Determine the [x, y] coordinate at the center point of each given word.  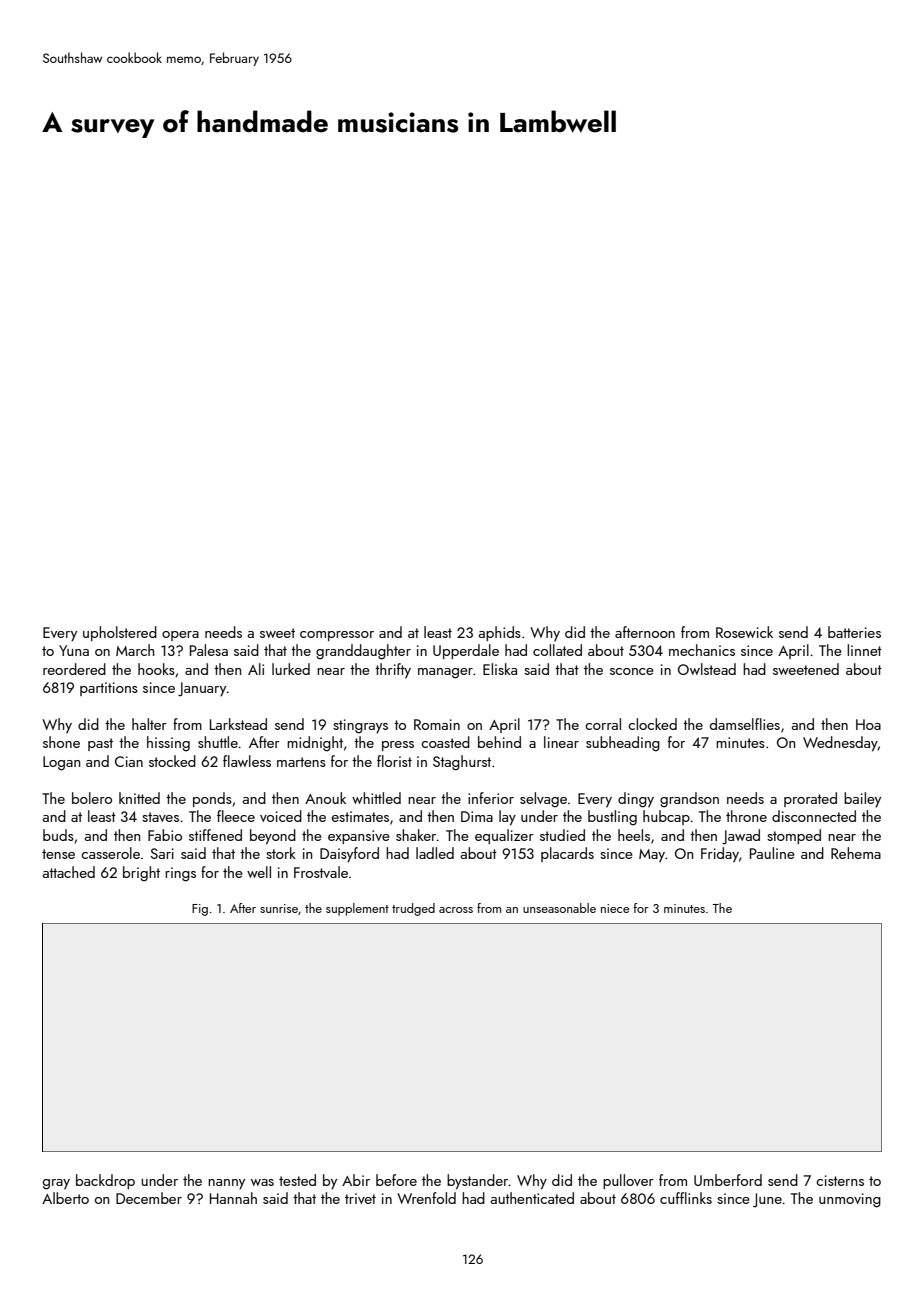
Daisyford [349, 855]
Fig [200, 910]
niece [615, 908]
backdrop [105, 1181]
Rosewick [744, 632]
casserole [110, 853]
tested [297, 1180]
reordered [74, 669]
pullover [628, 1181]
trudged [413, 909]
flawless [247, 761]
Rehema [856, 853]
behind [499, 742]
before [396, 1180]
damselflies [745, 724]
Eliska [500, 669]
